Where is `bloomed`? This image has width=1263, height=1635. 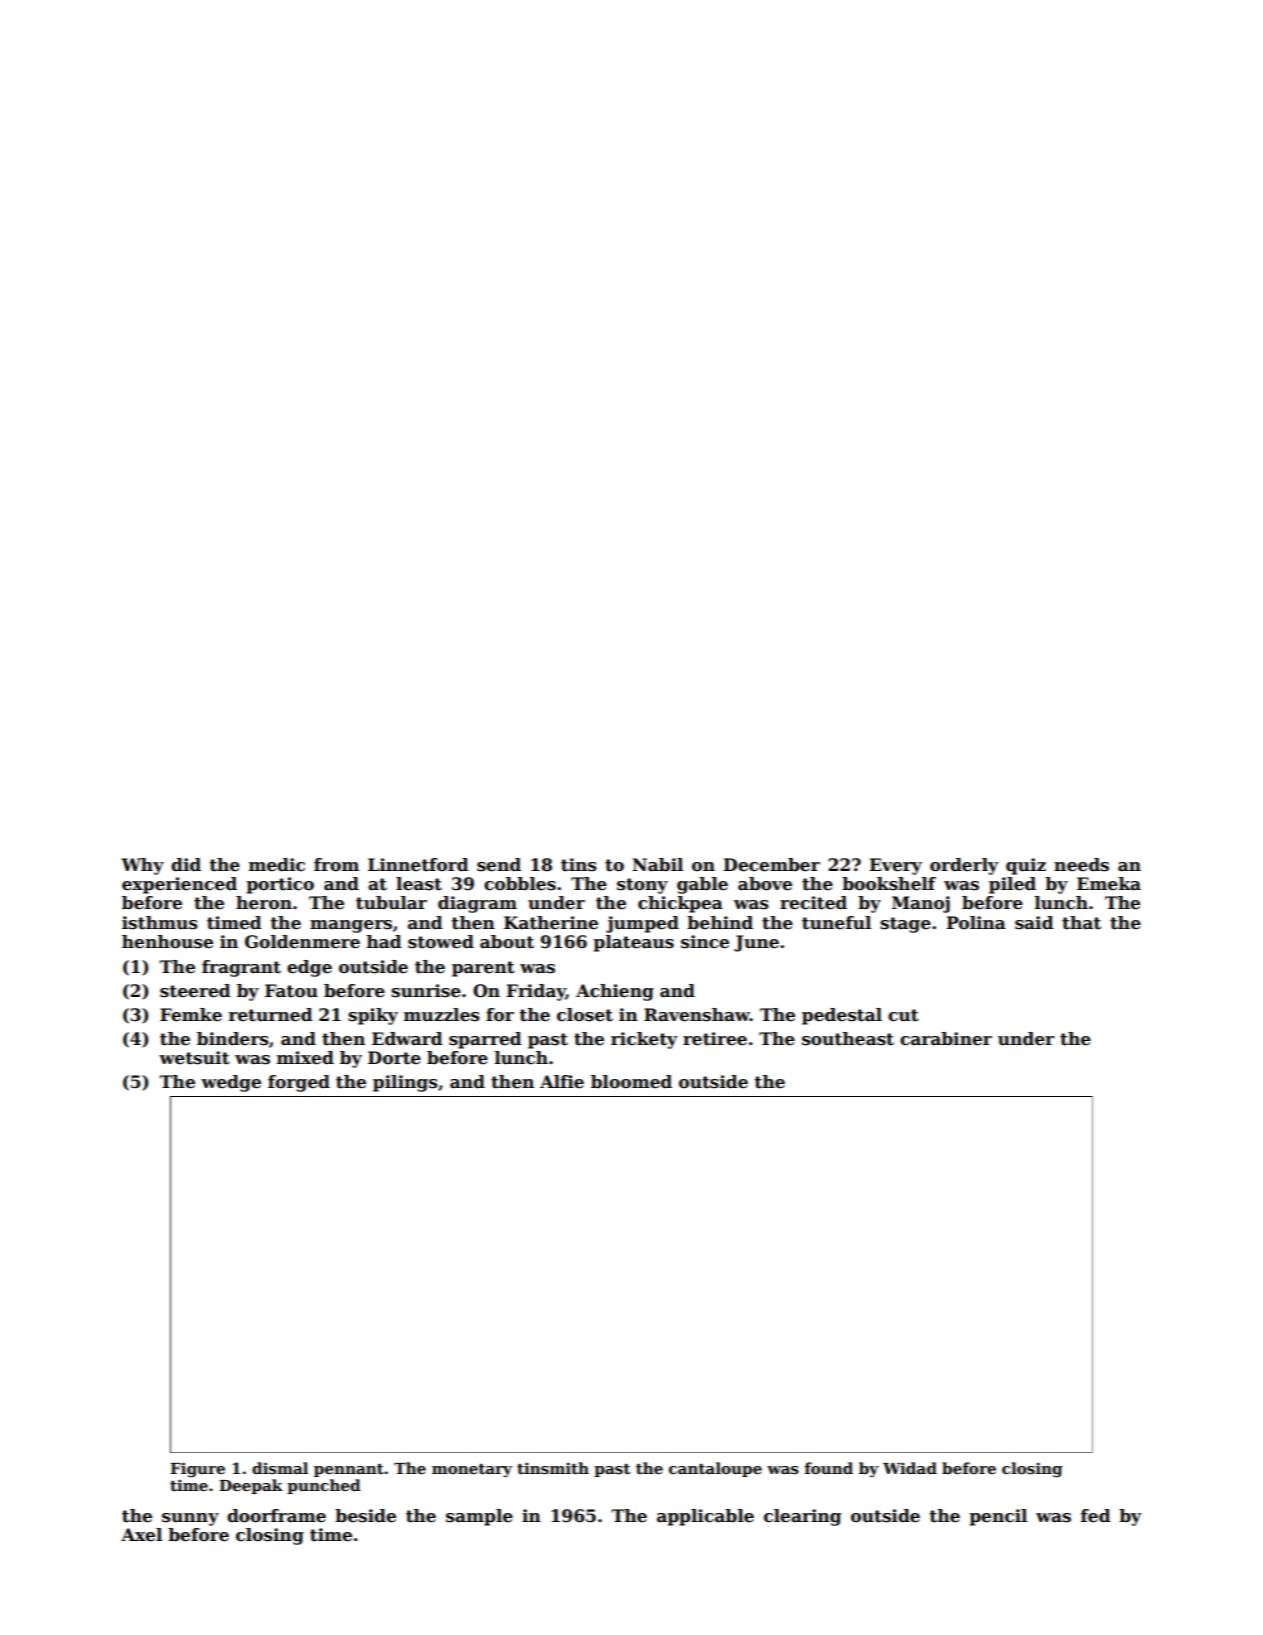
bloomed is located at coordinates (631, 1082).
